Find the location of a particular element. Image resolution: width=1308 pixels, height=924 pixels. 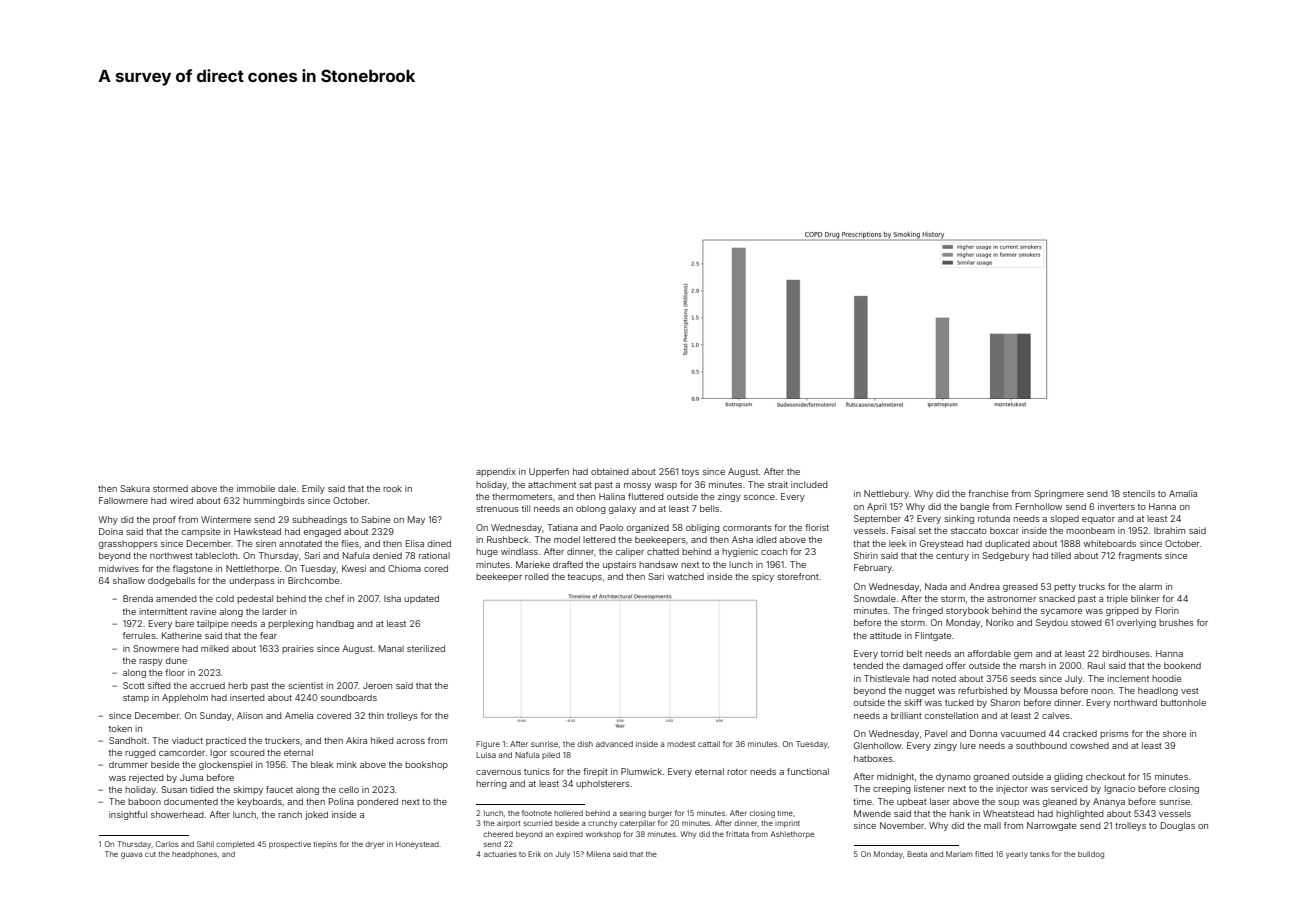

Kwesi is located at coordinates (354, 568).
